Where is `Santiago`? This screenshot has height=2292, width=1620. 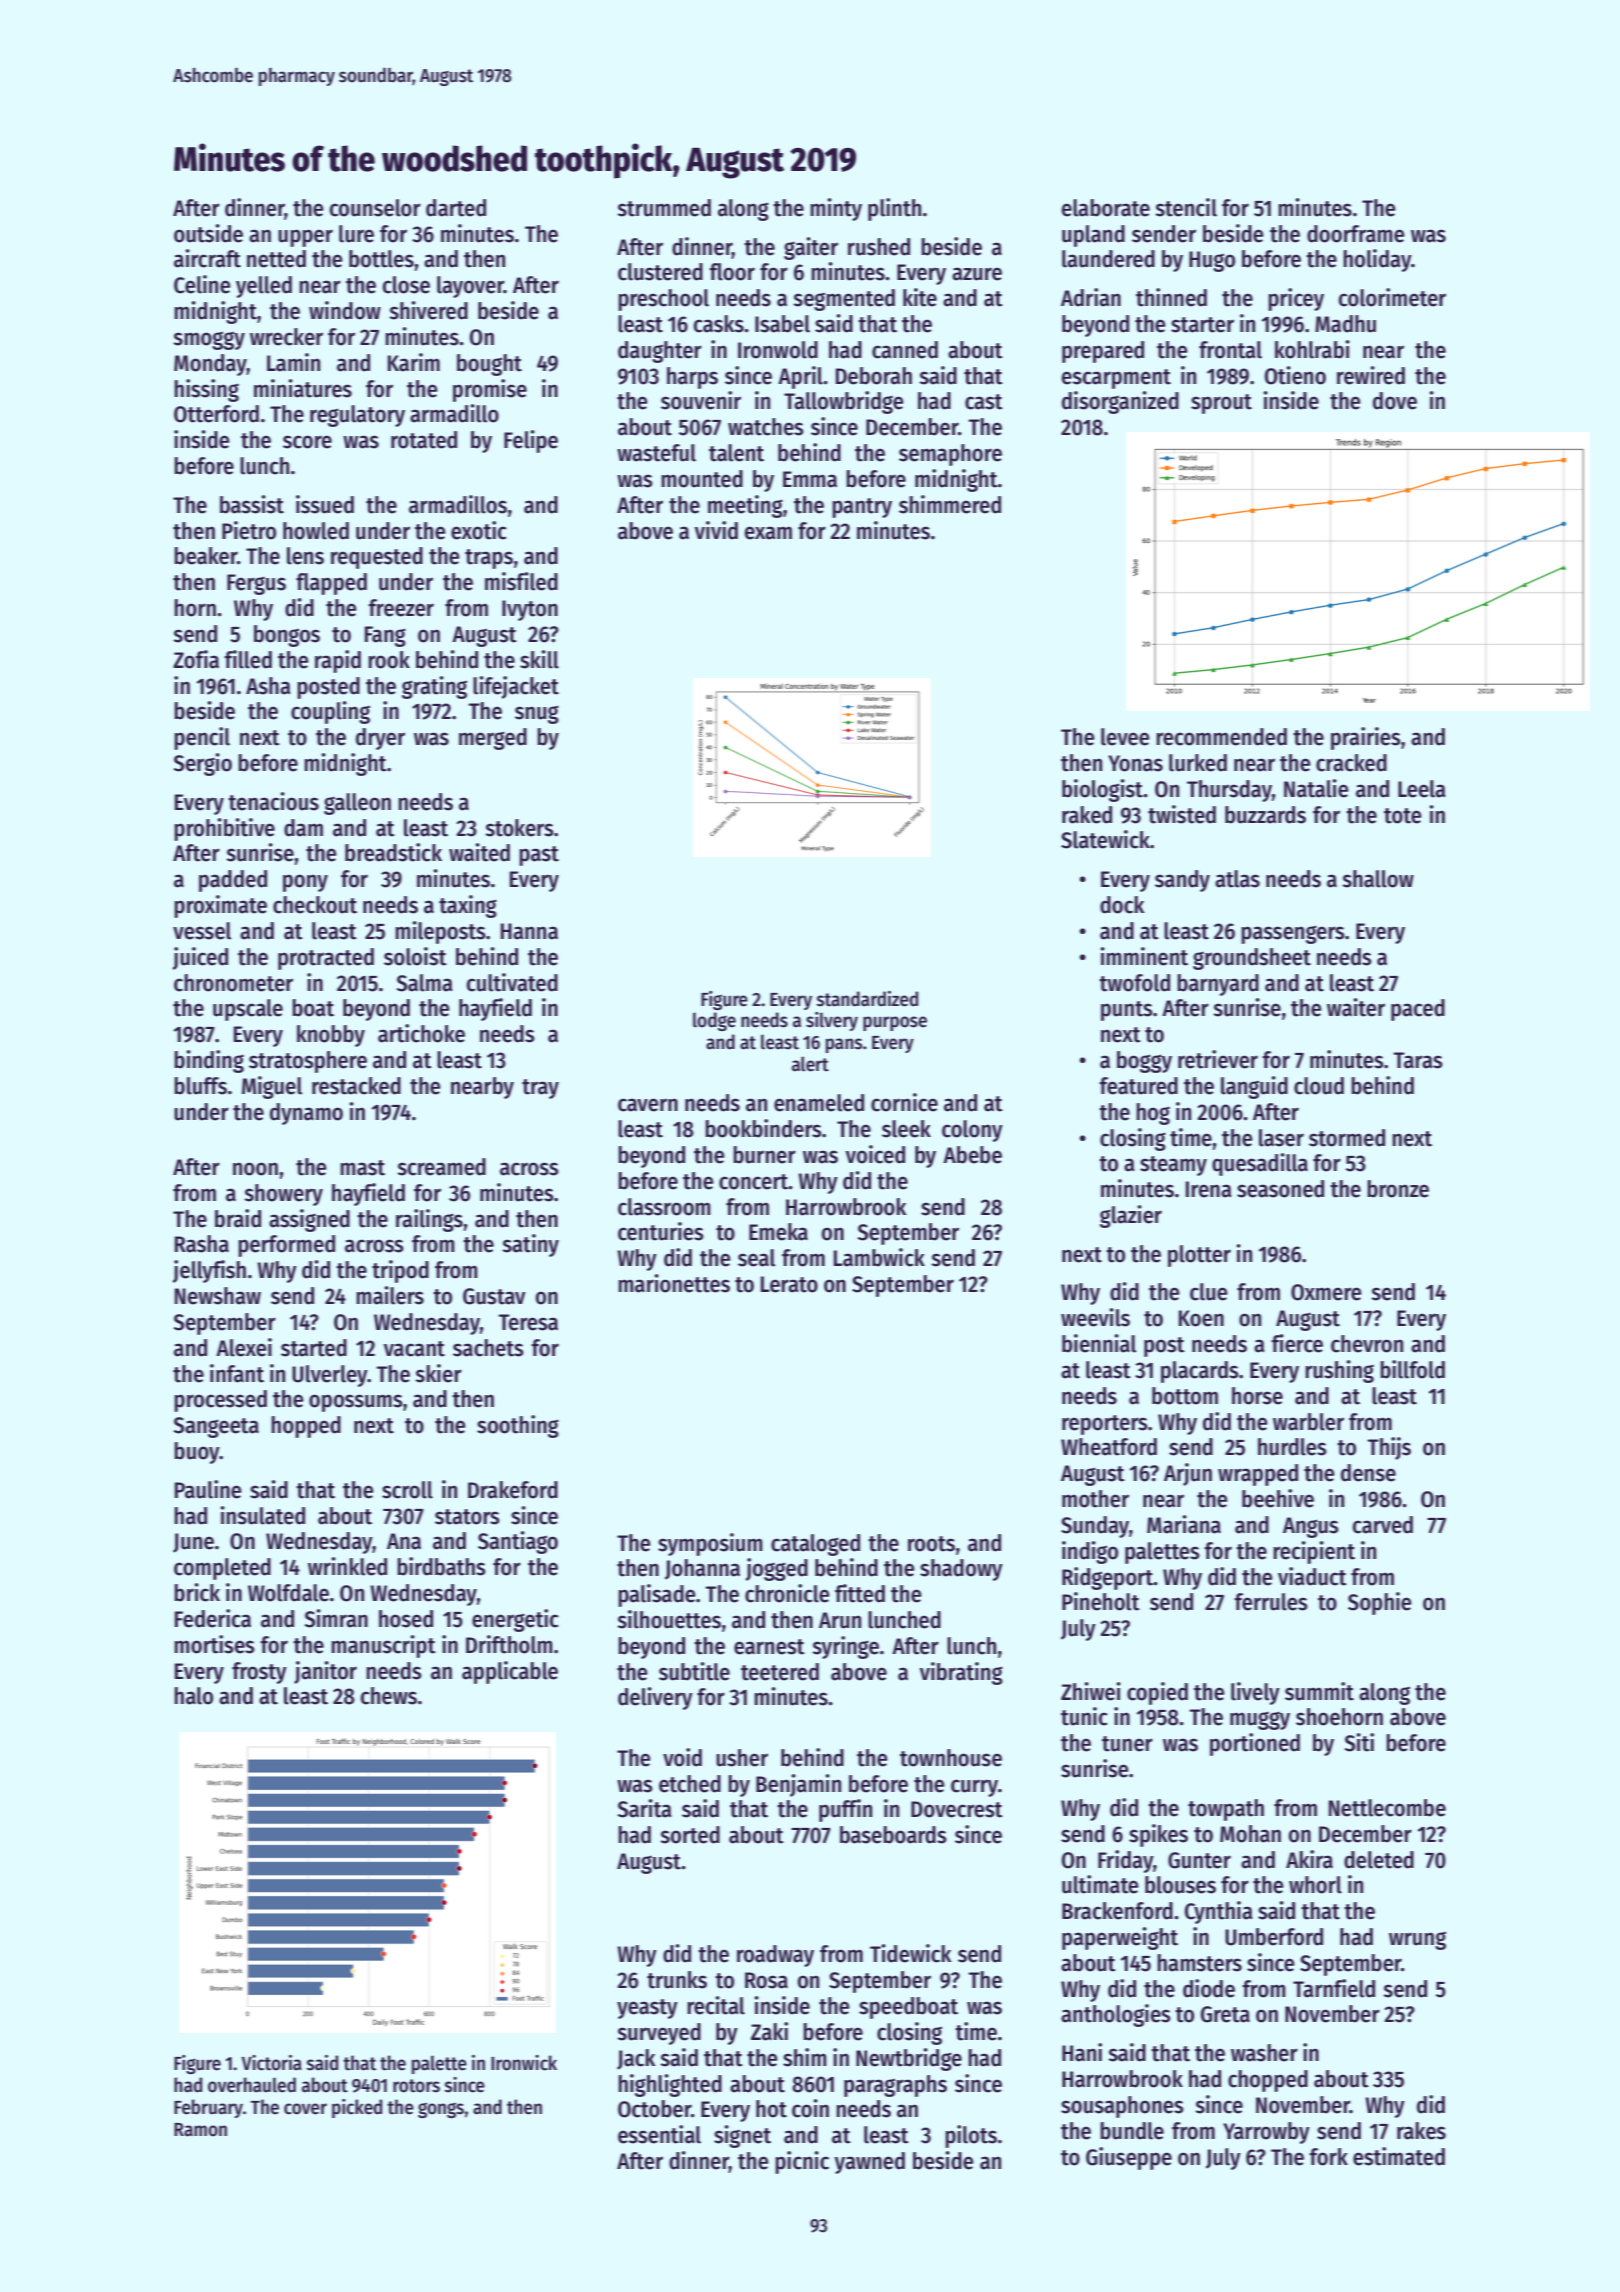
Santiago is located at coordinates (518, 1542).
